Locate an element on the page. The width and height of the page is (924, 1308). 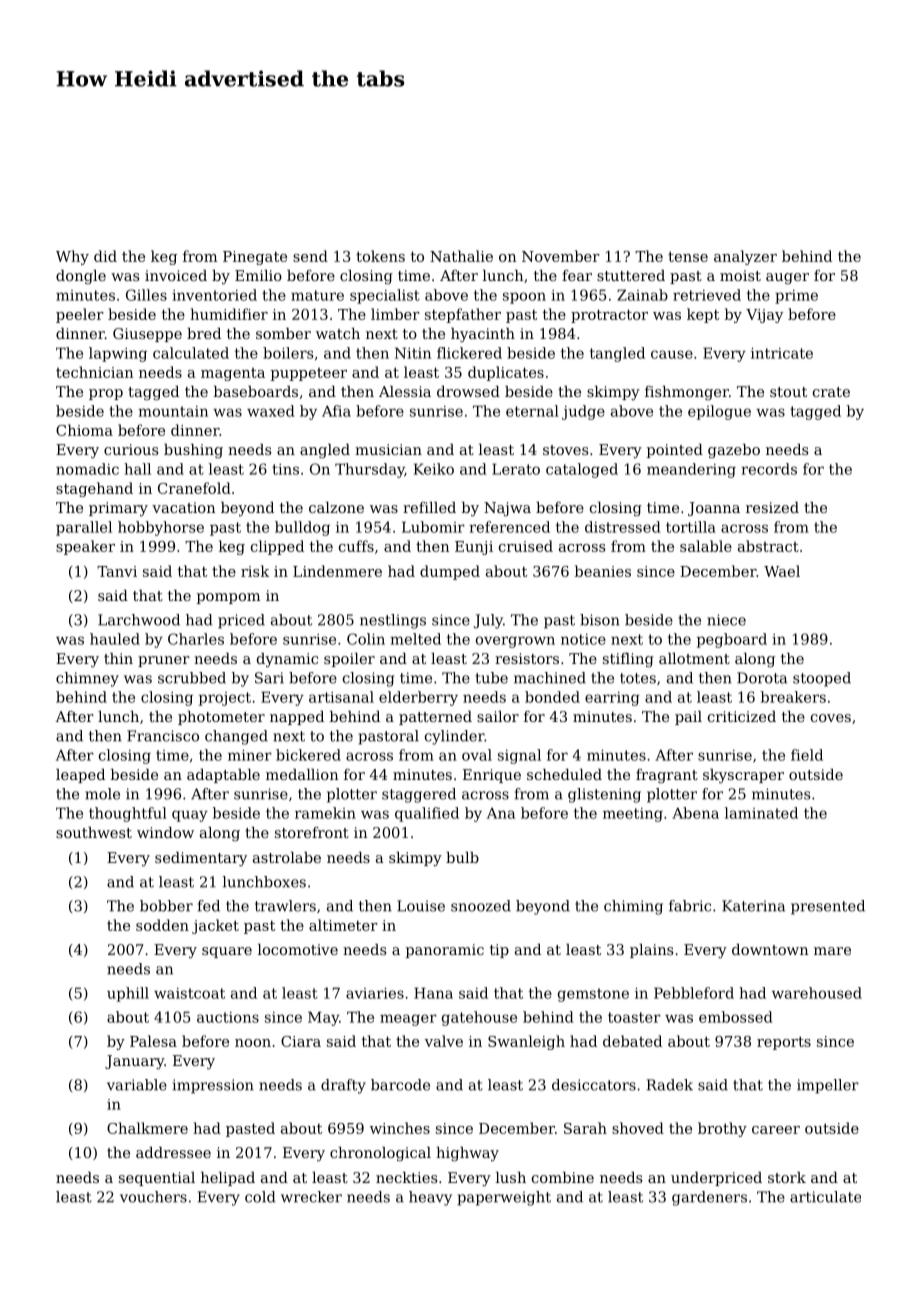
Why is located at coordinates (72, 257).
